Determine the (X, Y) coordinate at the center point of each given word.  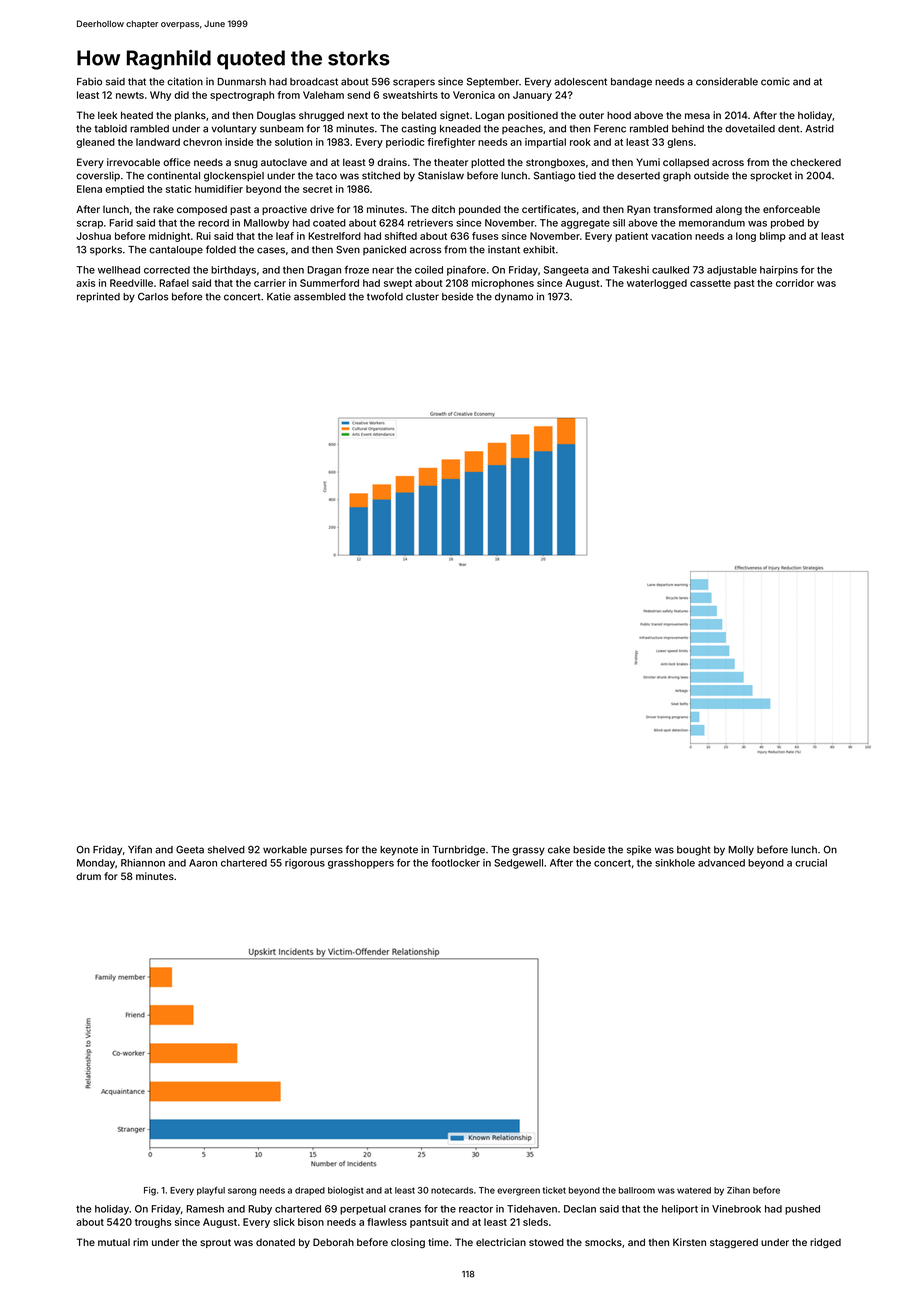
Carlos (153, 296)
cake (559, 850)
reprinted (98, 297)
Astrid (819, 128)
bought (693, 851)
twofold (385, 296)
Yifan (140, 849)
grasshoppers (361, 864)
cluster (422, 297)
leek (107, 115)
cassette (710, 283)
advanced (721, 863)
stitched (381, 175)
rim (140, 1242)
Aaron (203, 863)
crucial (811, 863)
